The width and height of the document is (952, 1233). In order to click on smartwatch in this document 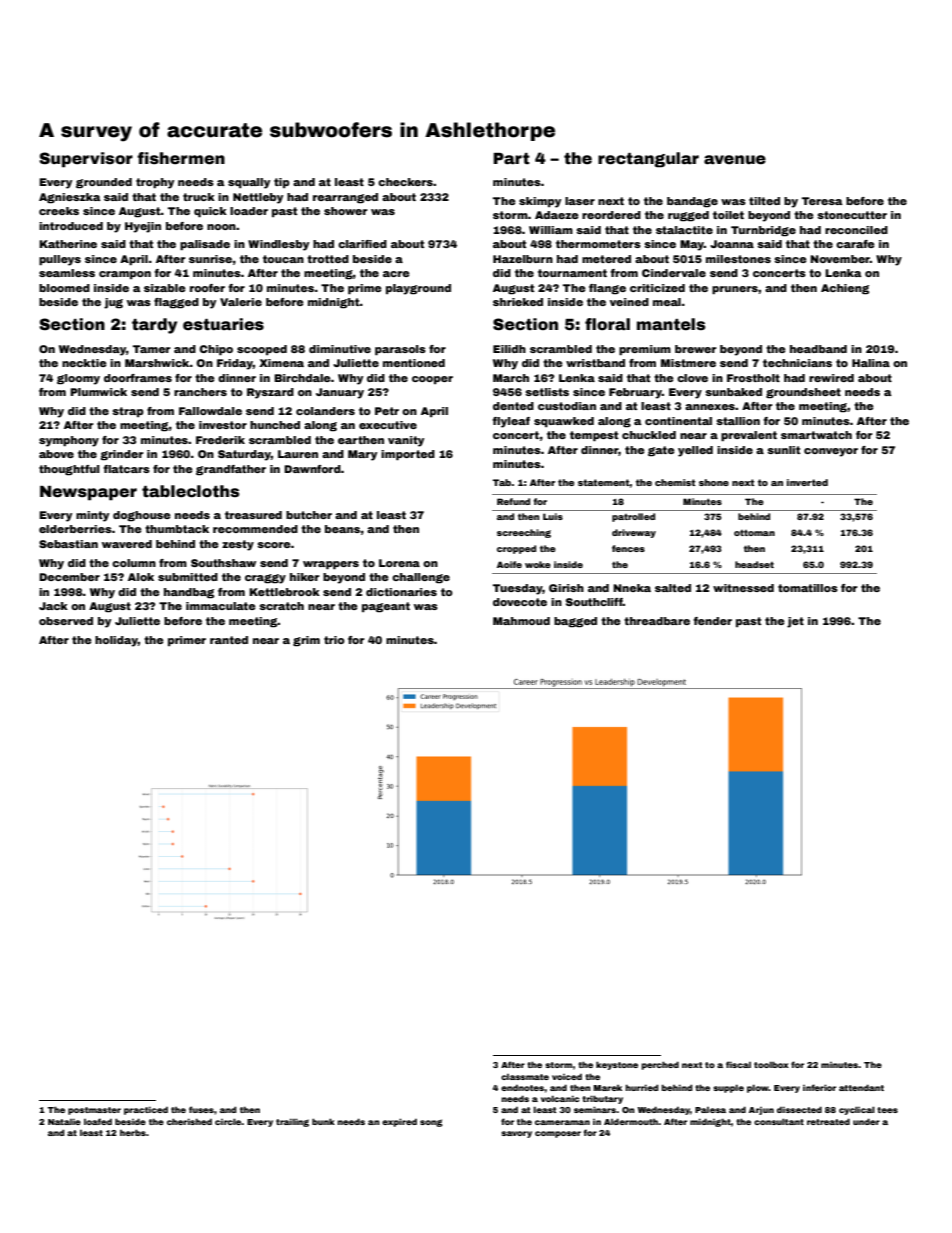, I will do `click(816, 435)`.
